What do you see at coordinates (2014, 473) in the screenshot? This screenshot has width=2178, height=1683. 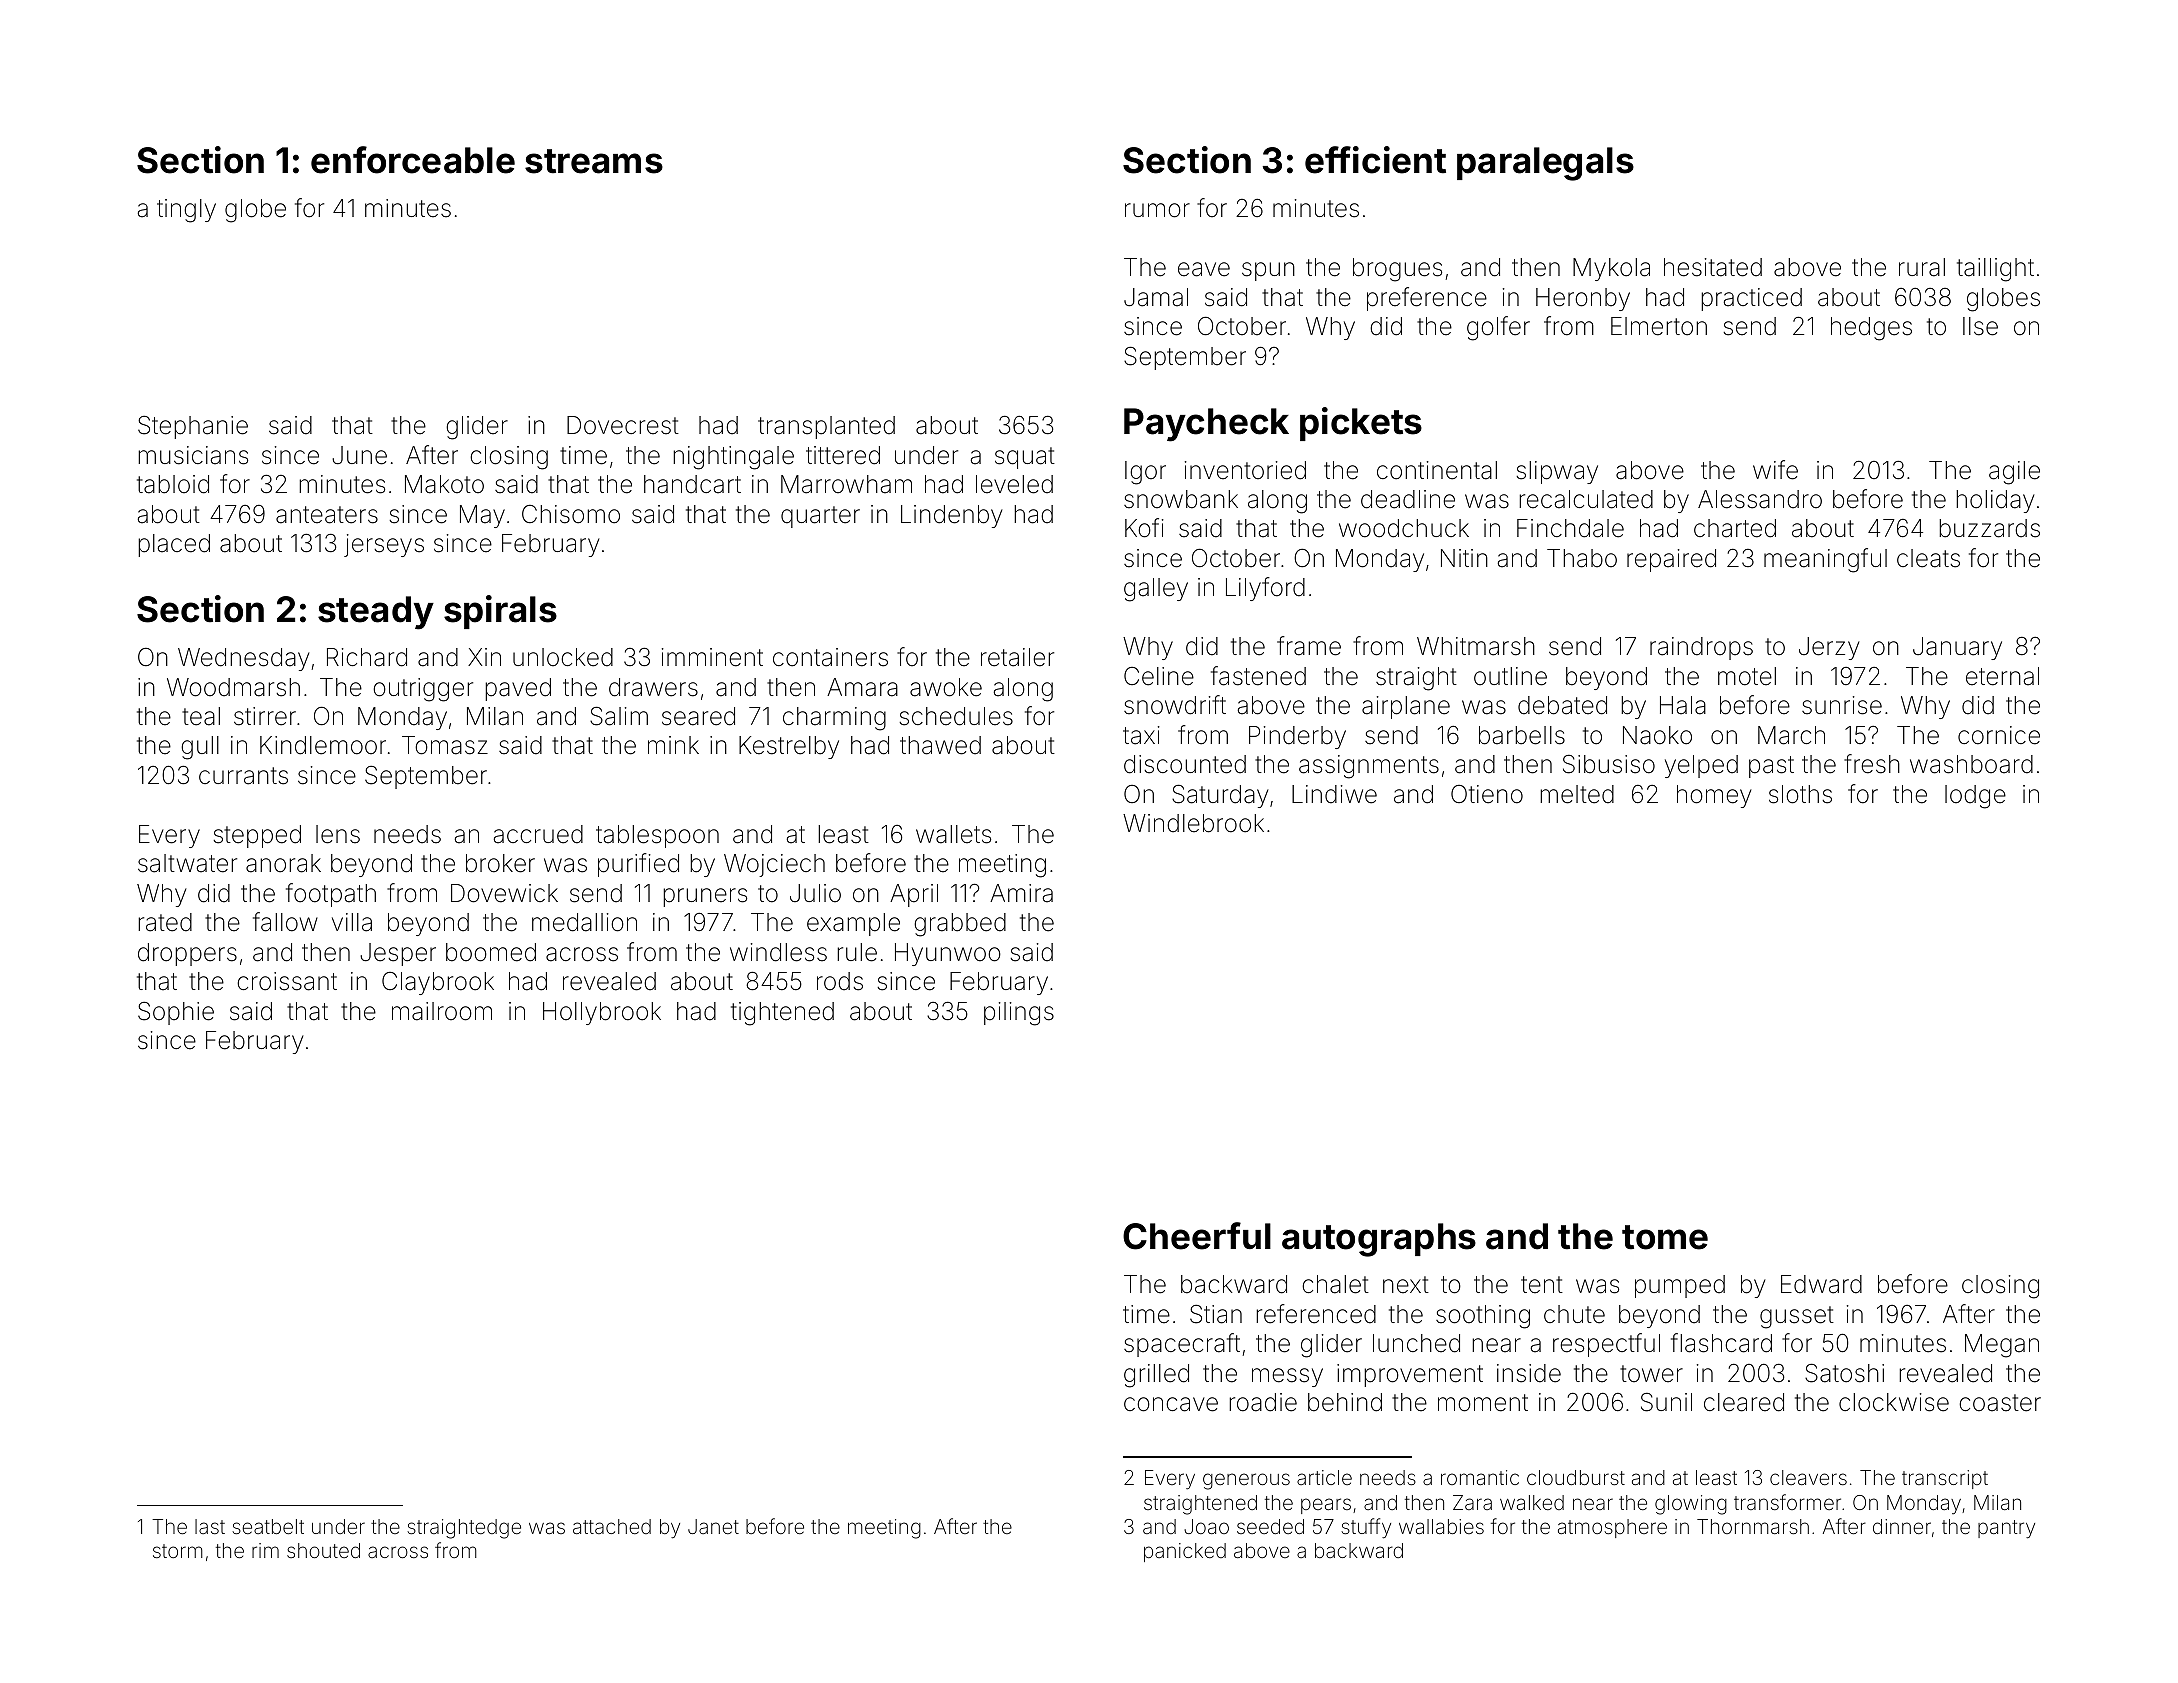 I see `agile` at bounding box center [2014, 473].
